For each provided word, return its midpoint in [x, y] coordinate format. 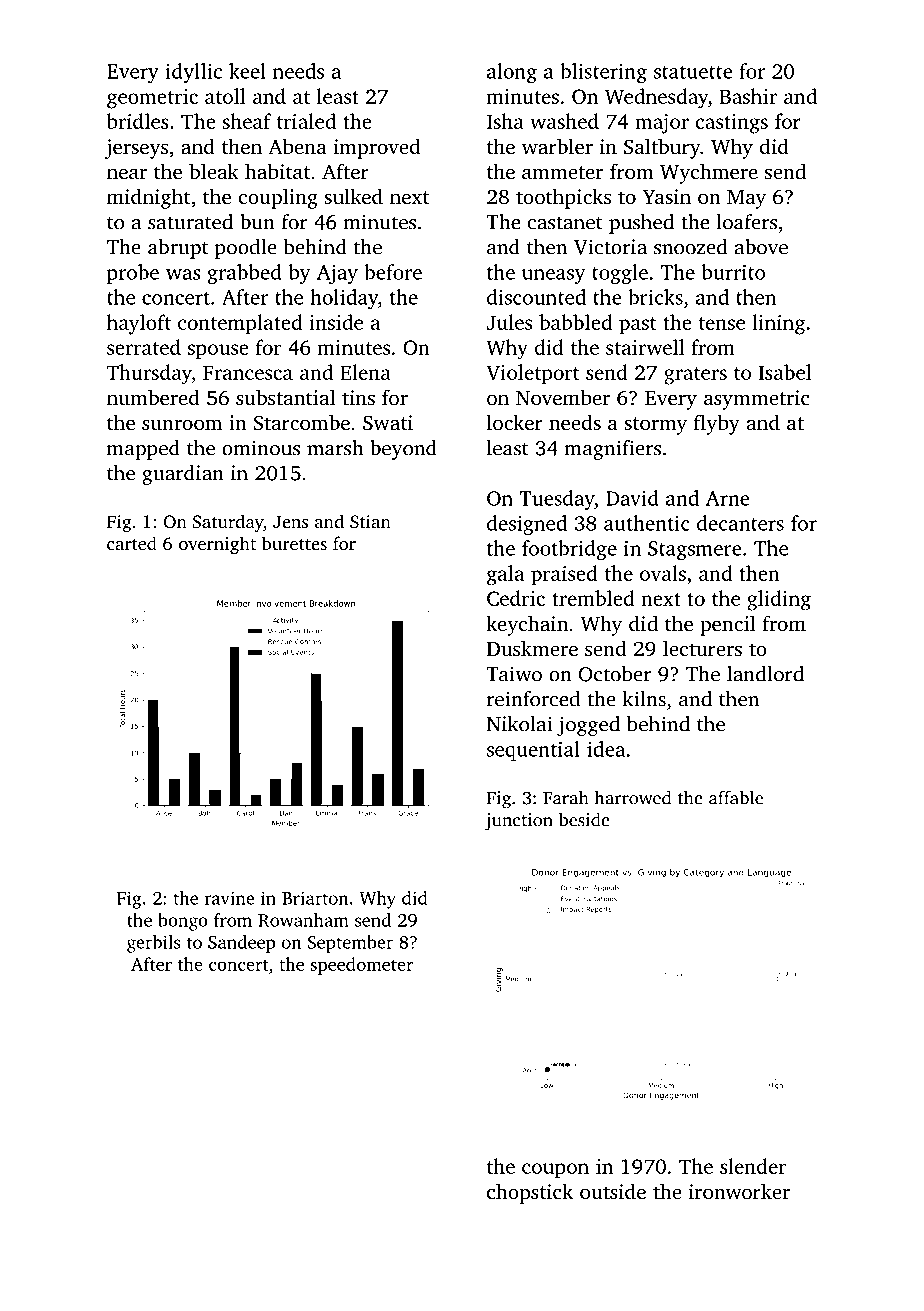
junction [519, 822]
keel [247, 71]
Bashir [748, 96]
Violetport [532, 374]
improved [377, 148]
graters [695, 376]
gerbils [153, 944]
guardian [183, 475]
